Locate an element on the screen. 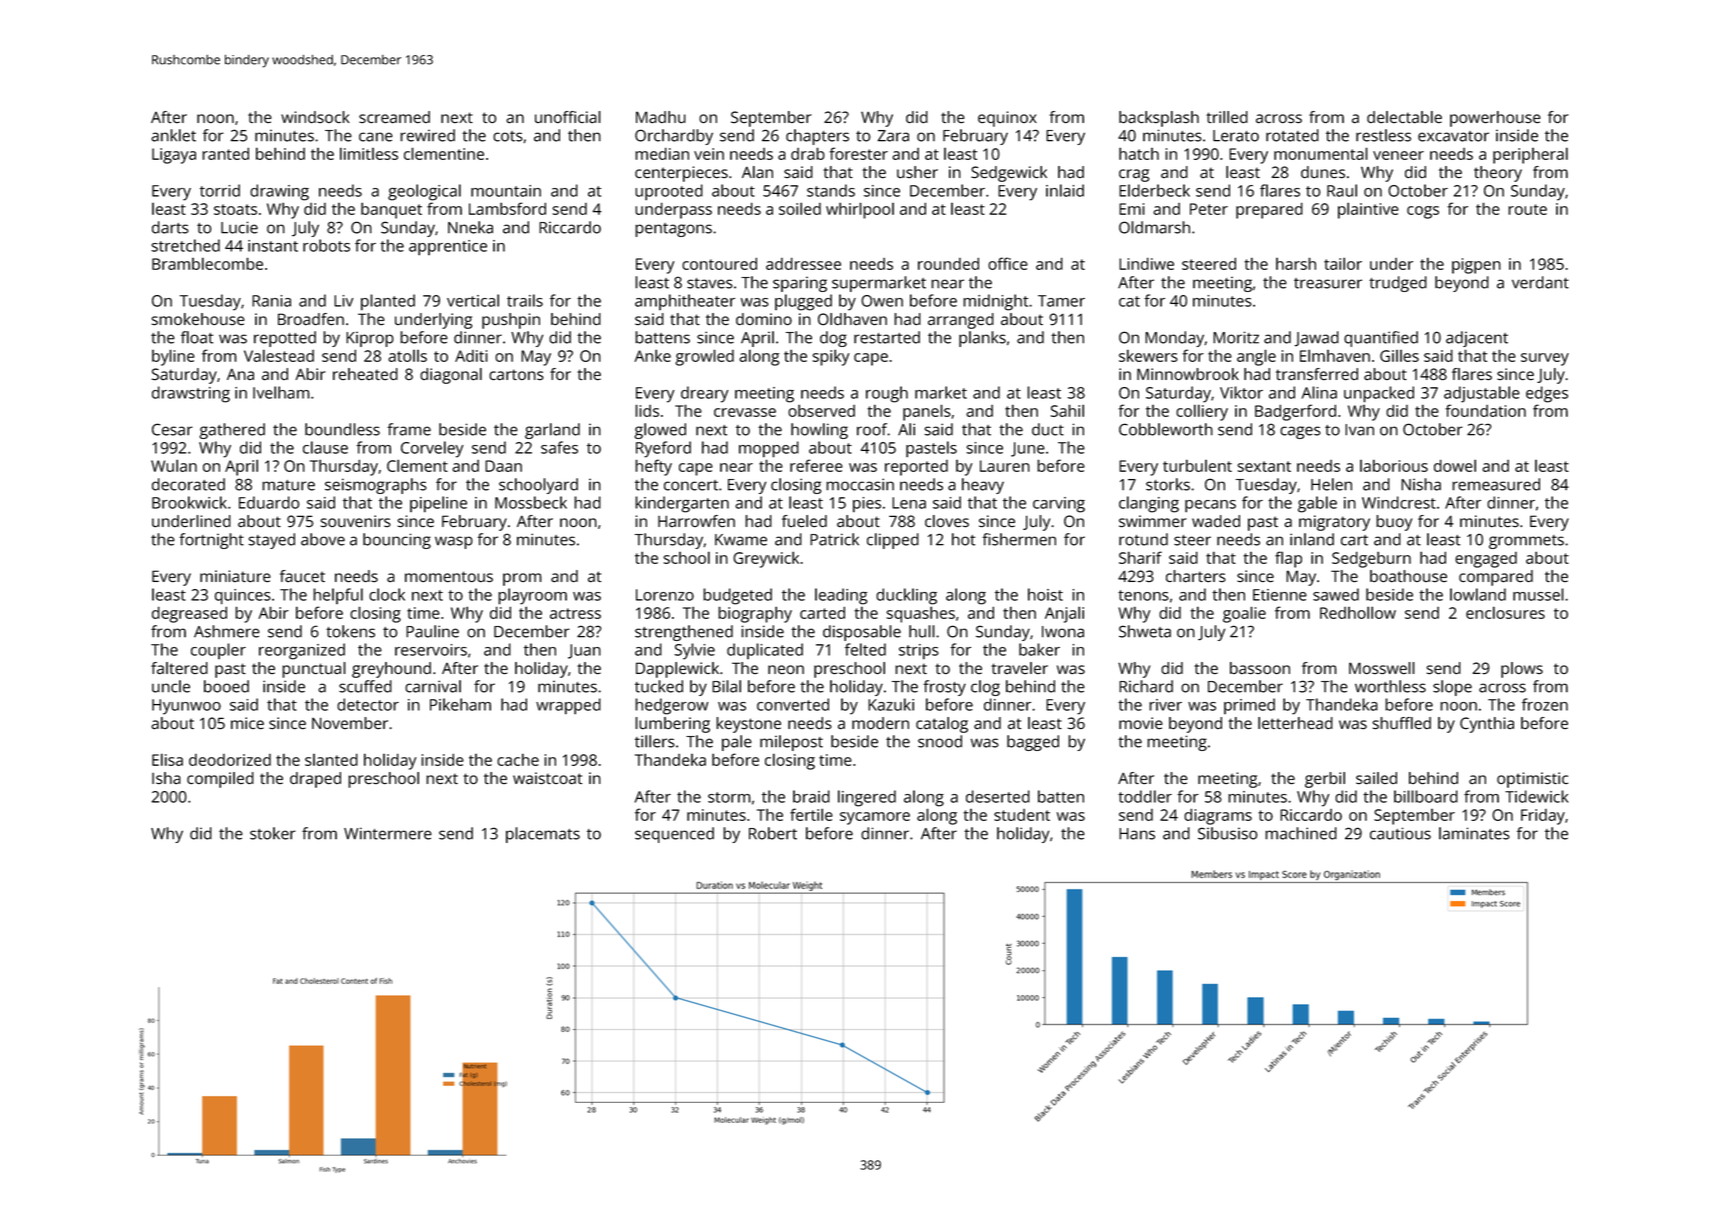 The image size is (1720, 1216). Cynthia is located at coordinates (1487, 725).
